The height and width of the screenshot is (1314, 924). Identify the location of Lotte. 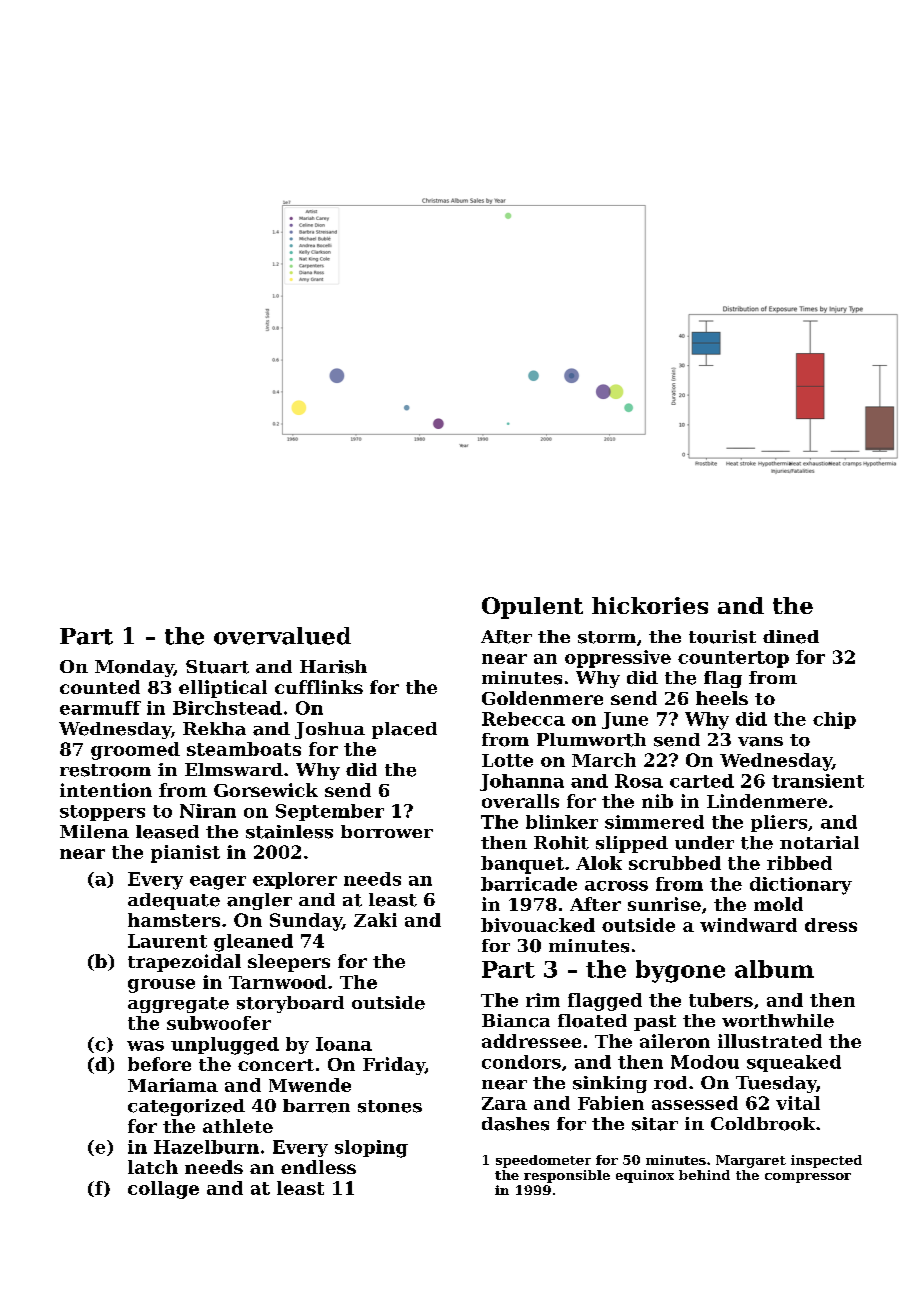
(507, 760).
